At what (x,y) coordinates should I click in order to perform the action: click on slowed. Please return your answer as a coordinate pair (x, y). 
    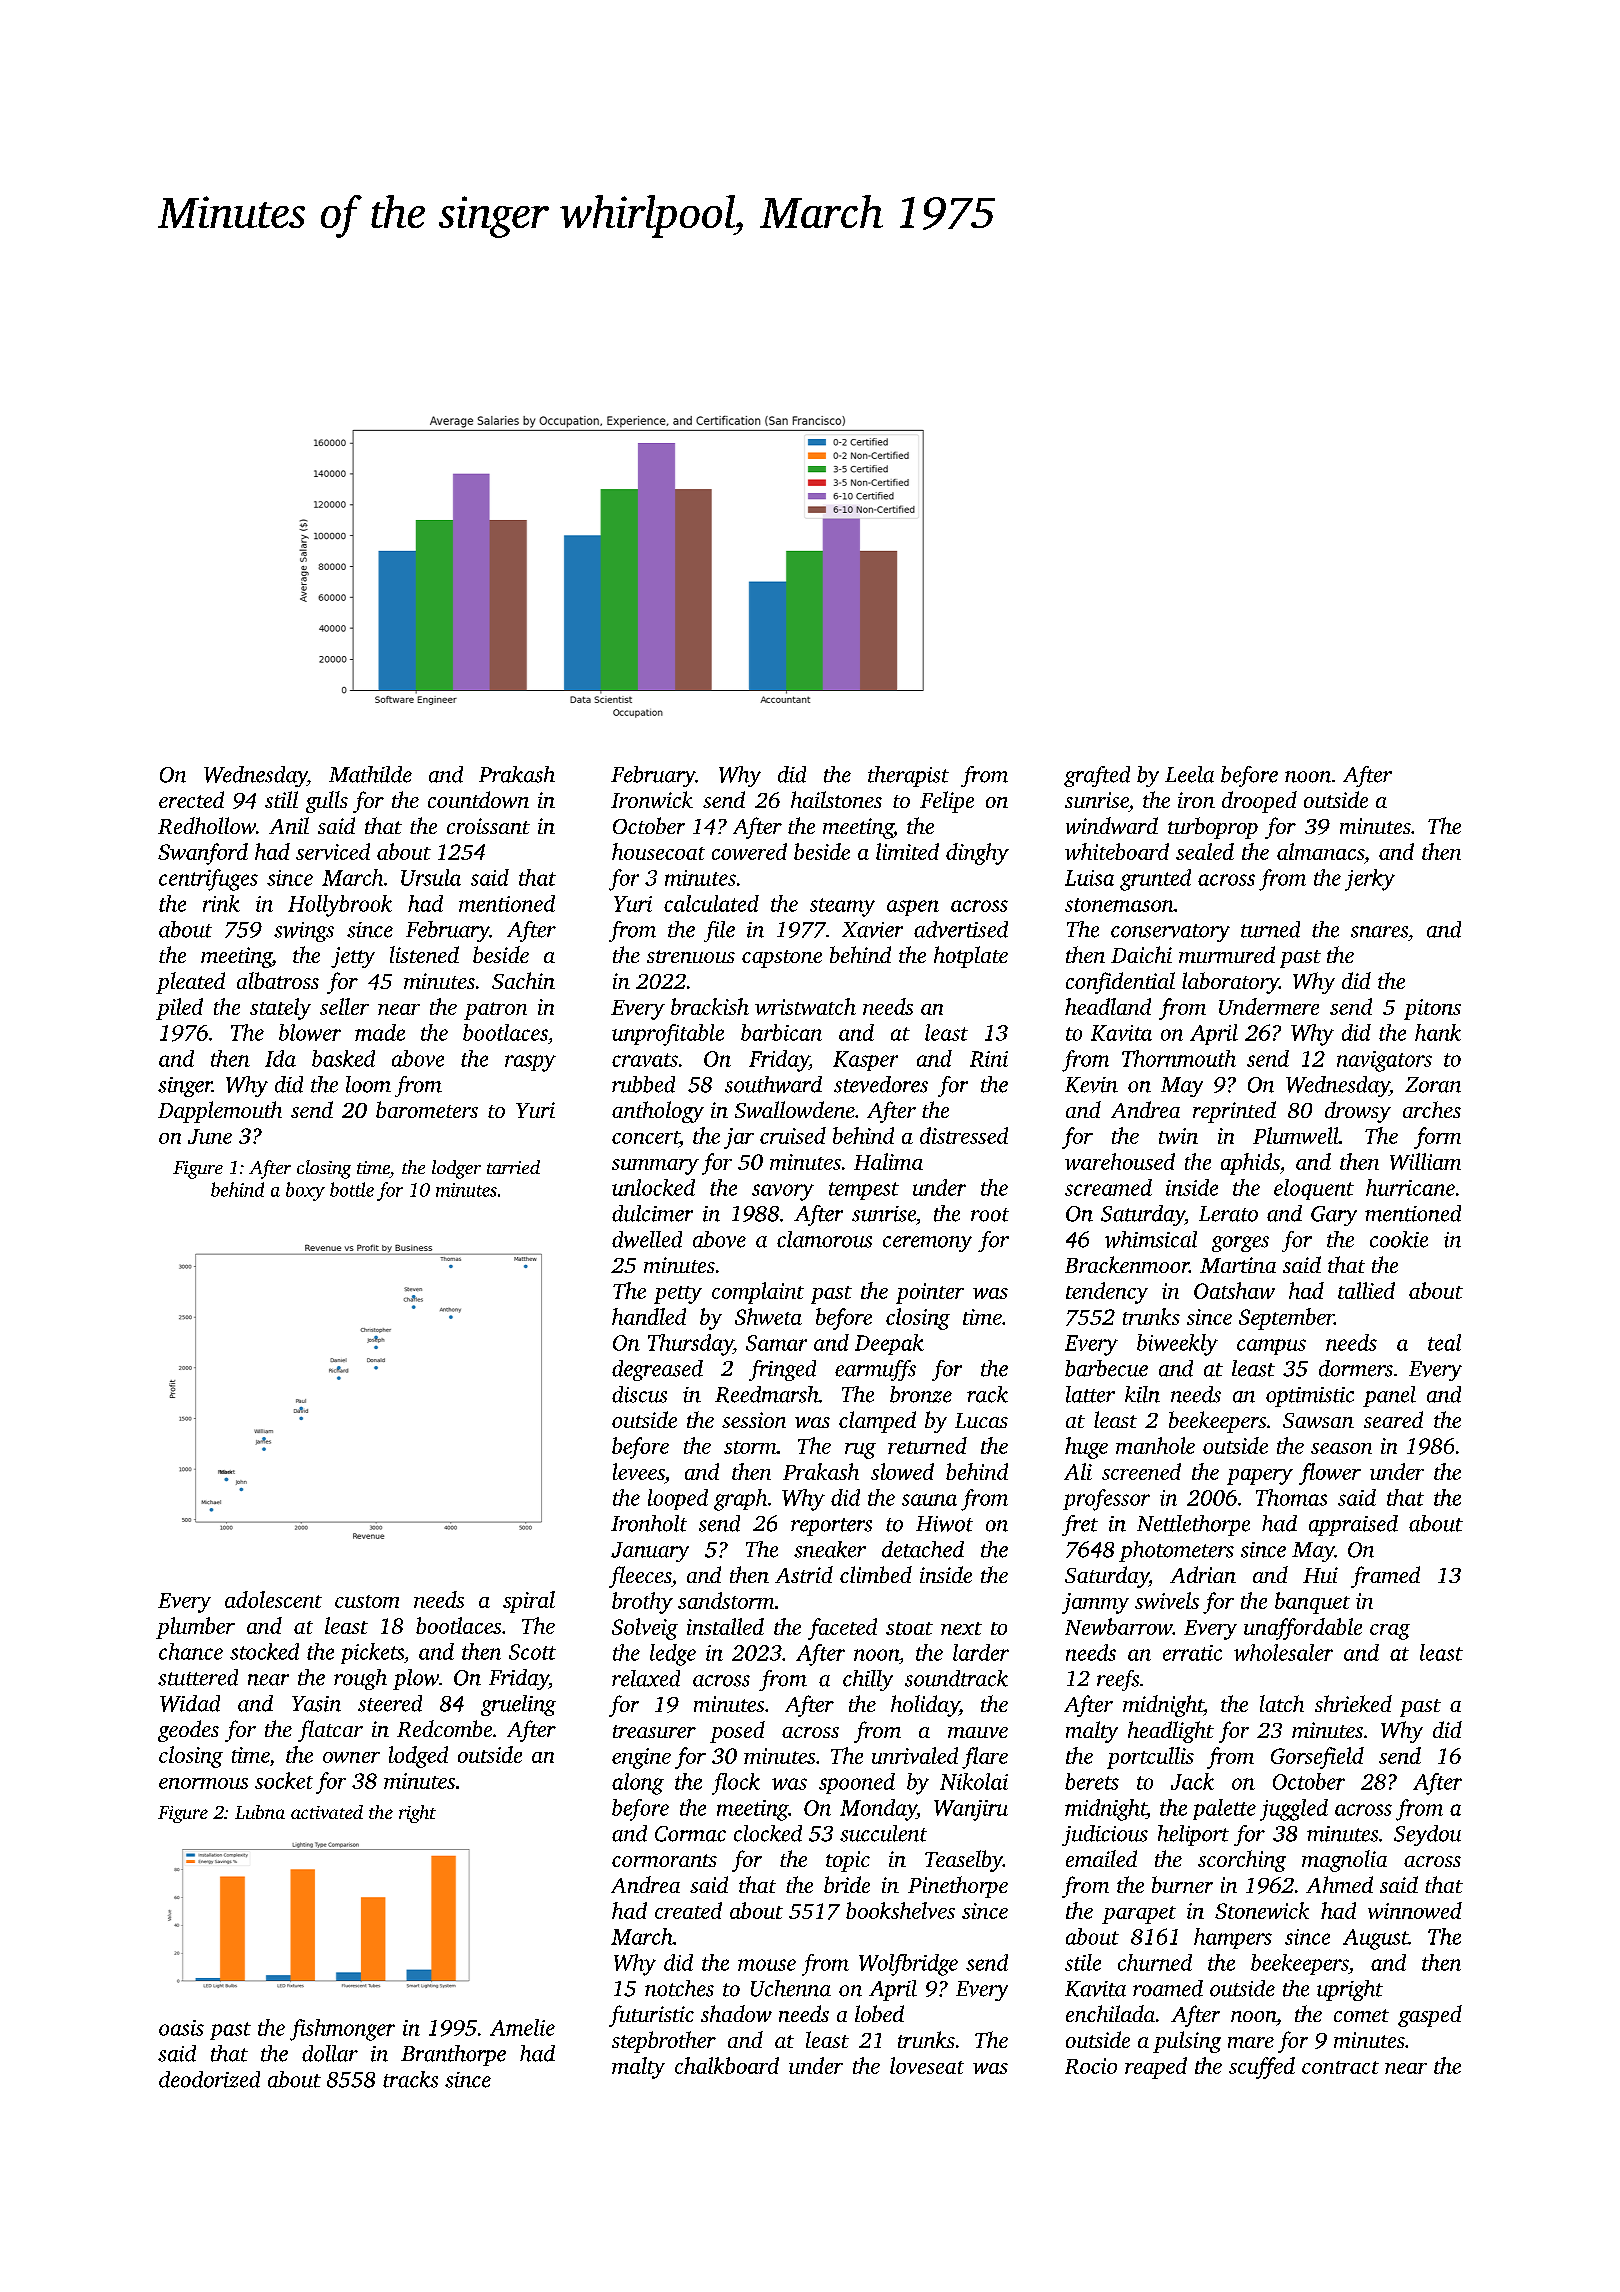
    Looking at the image, I should click on (902, 1471).
